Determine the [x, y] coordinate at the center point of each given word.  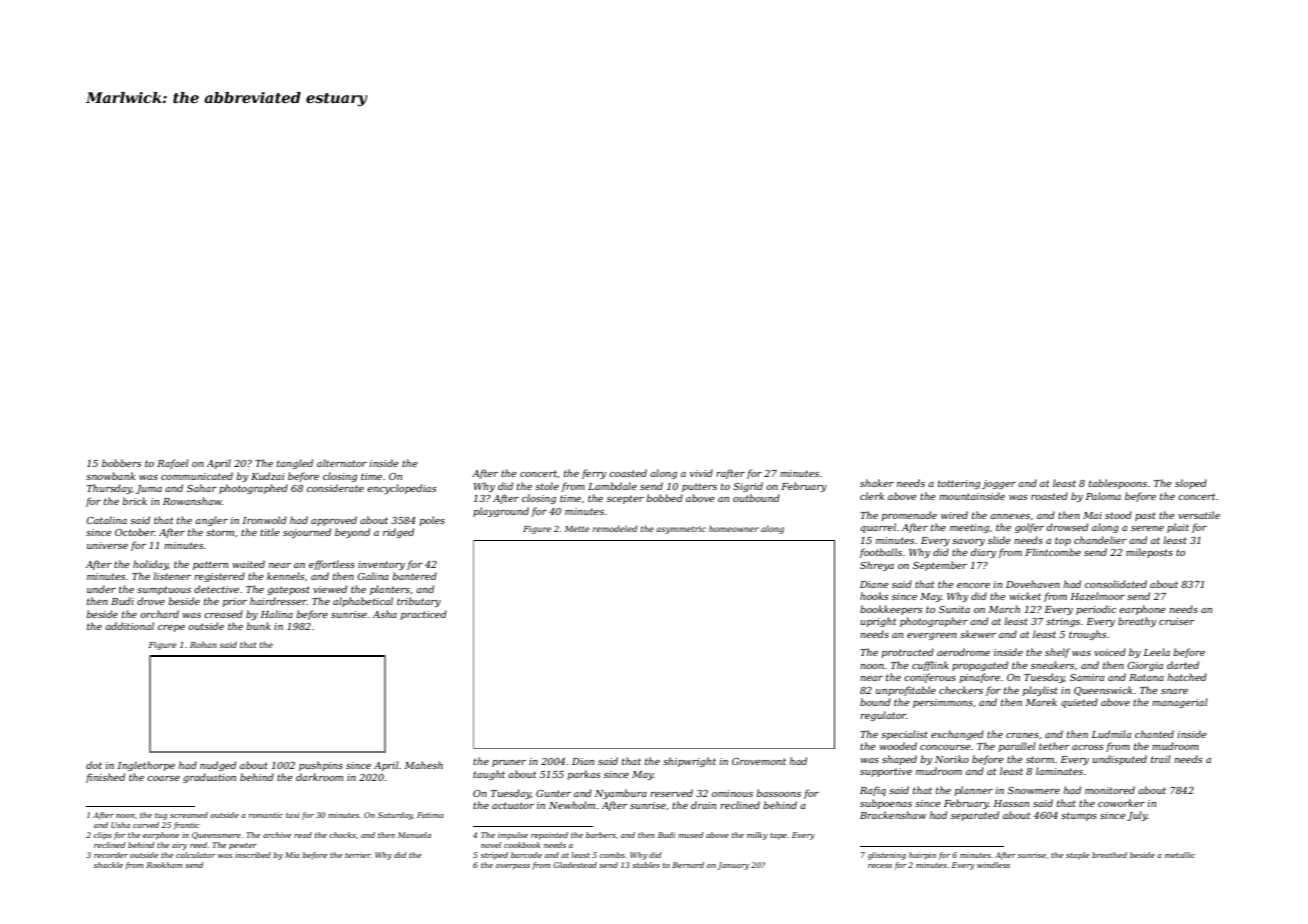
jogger [999, 484]
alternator [342, 463]
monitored [1110, 790]
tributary [419, 602]
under [101, 589]
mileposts [1149, 553]
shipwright [689, 762]
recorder [111, 855]
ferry [594, 474]
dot [94, 765]
